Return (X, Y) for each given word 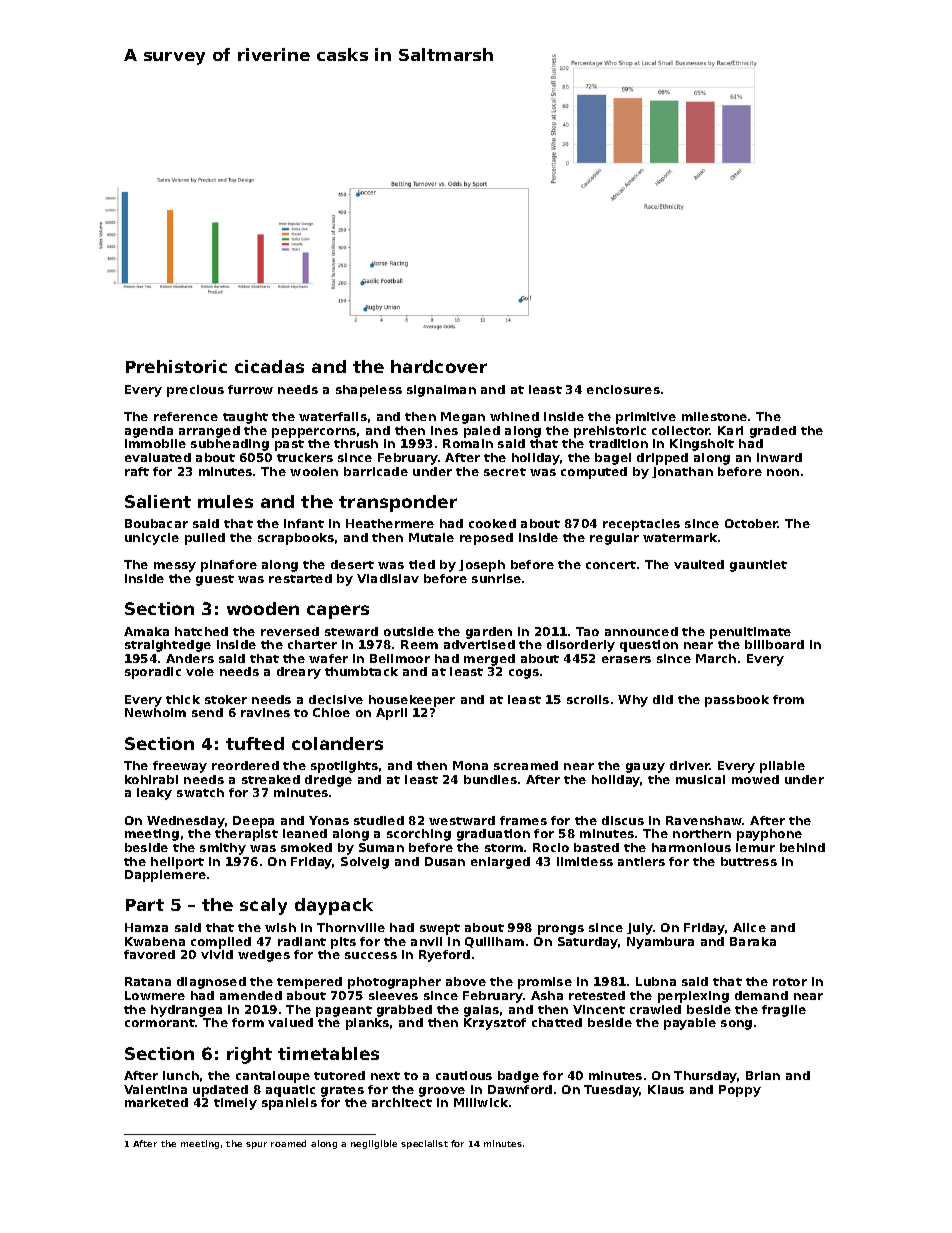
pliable (782, 767)
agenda (149, 432)
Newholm (155, 712)
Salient (158, 501)
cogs (524, 674)
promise (545, 983)
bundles (490, 779)
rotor (790, 982)
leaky (154, 794)
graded (773, 432)
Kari (730, 430)
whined (514, 416)
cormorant (160, 1023)
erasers (626, 659)
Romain (468, 443)
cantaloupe (273, 1077)
